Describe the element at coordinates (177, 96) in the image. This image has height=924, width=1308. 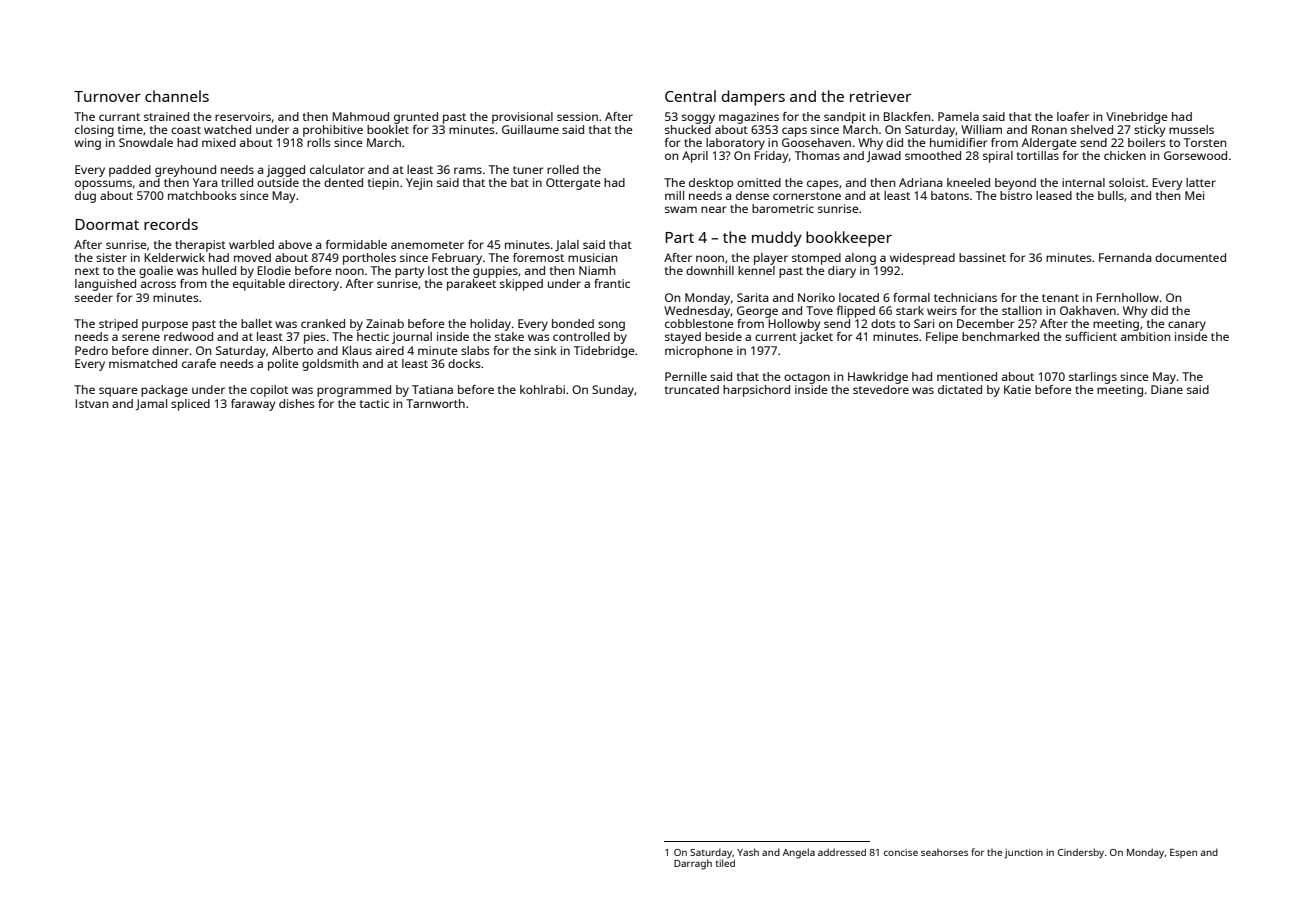
I see `channels` at that location.
